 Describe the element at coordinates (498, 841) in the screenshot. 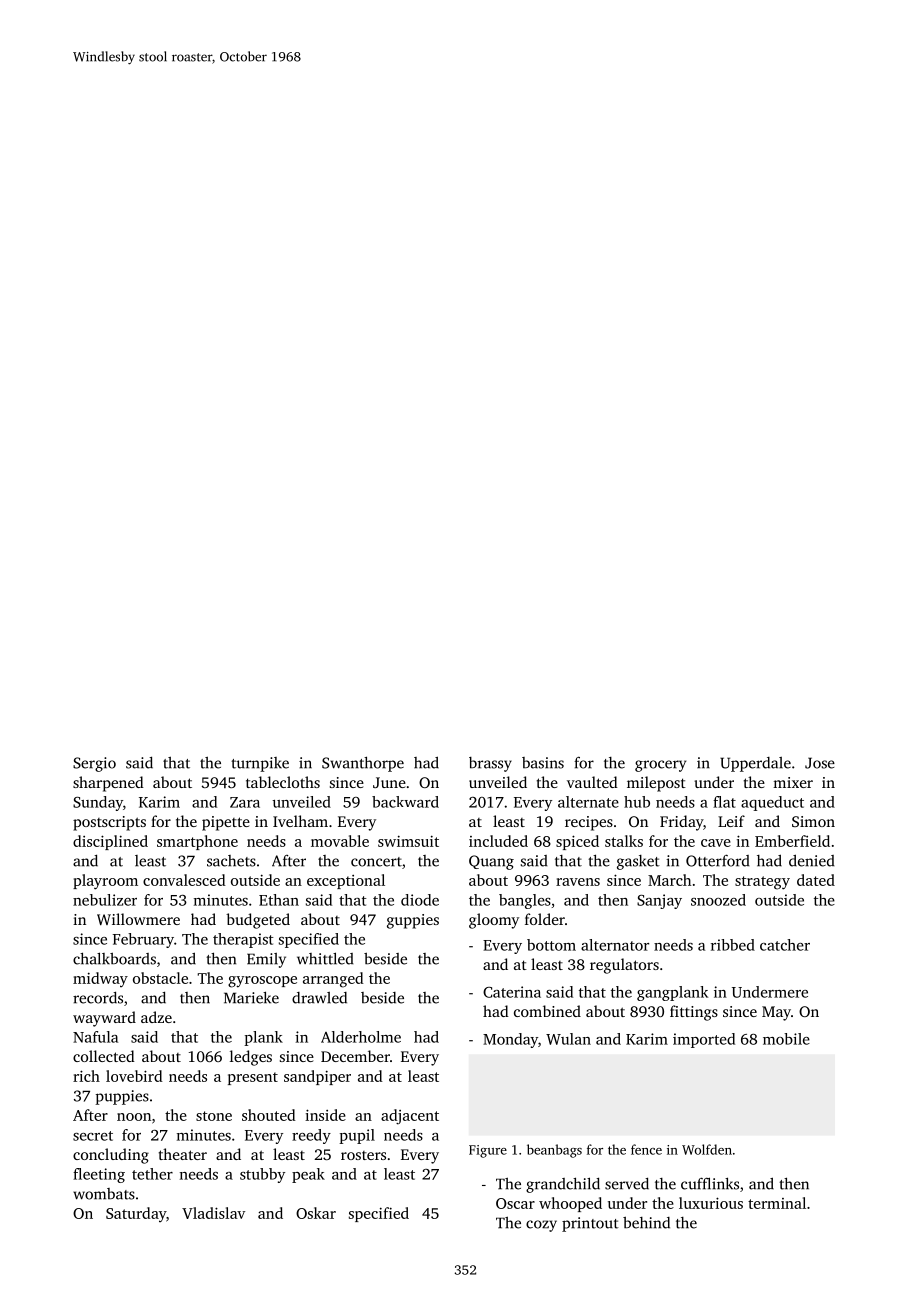

I see `included` at that location.
